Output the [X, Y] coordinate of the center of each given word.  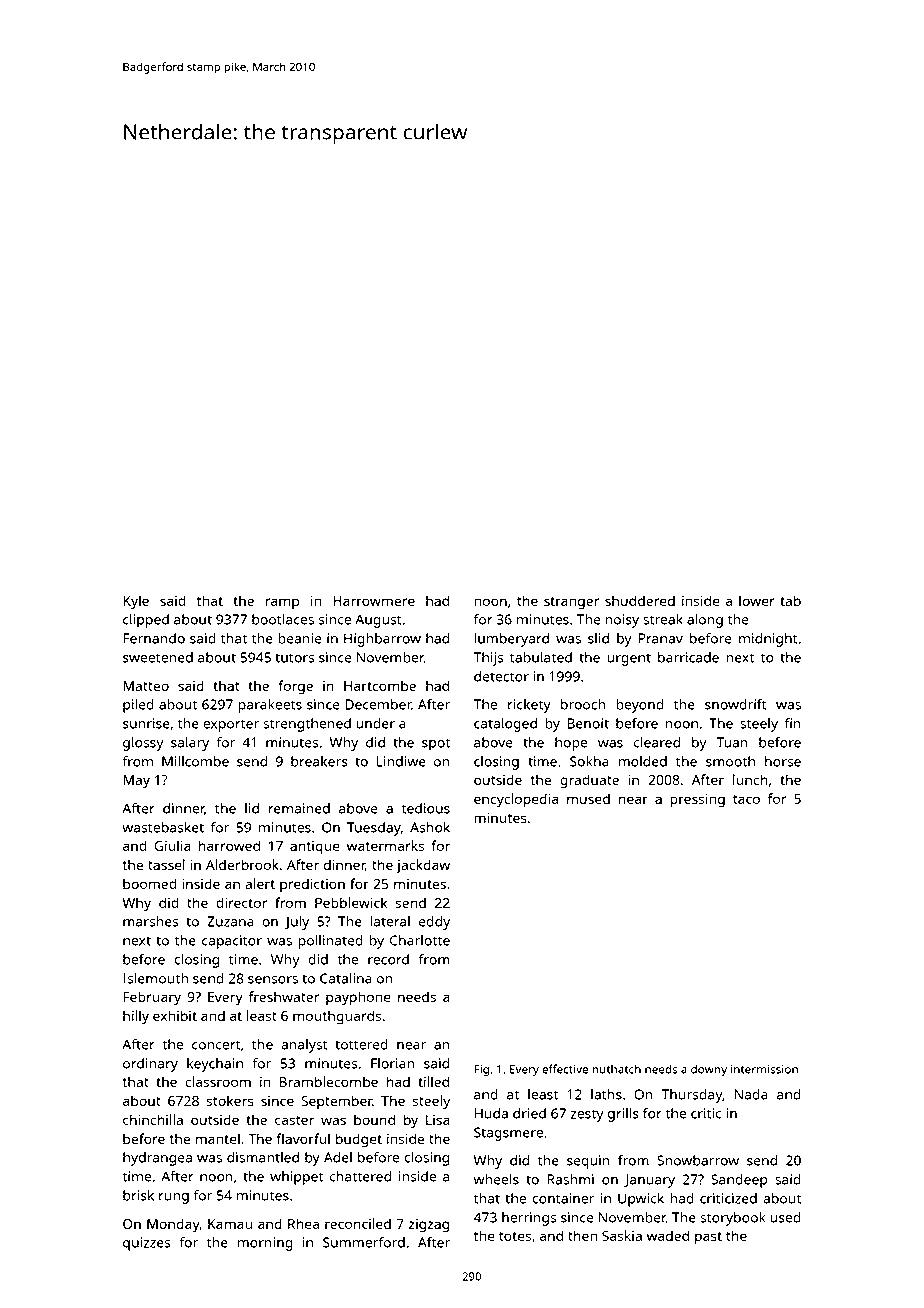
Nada [751, 1094]
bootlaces [283, 619]
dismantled [263, 1157]
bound [374, 1119]
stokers [230, 1100]
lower [757, 600]
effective [565, 1069]
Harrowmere [374, 601]
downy [709, 1071]
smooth [730, 761]
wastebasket [163, 827]
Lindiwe [401, 761]
